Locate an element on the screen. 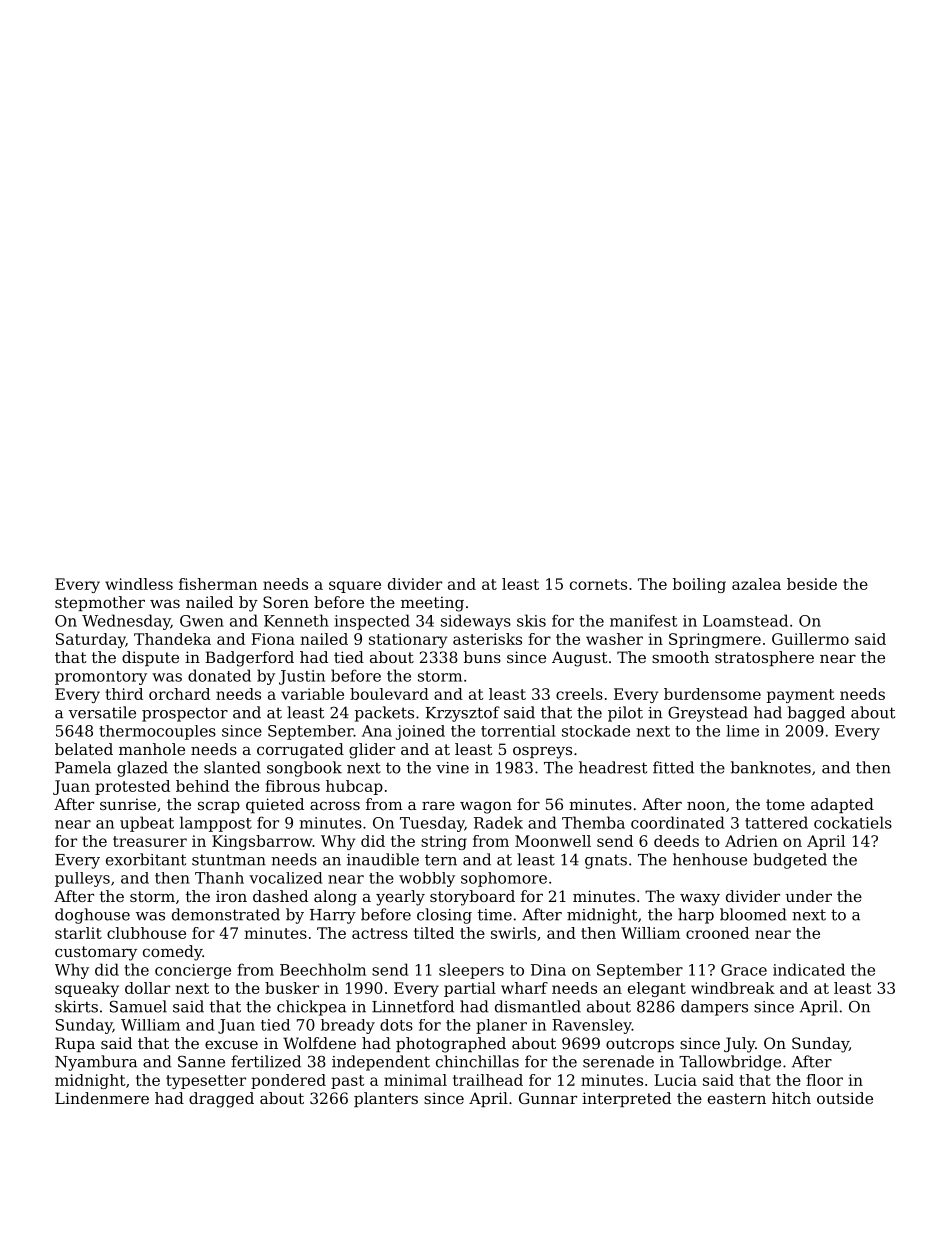 This screenshot has width=952, height=1233. Tuesday is located at coordinates (432, 824).
